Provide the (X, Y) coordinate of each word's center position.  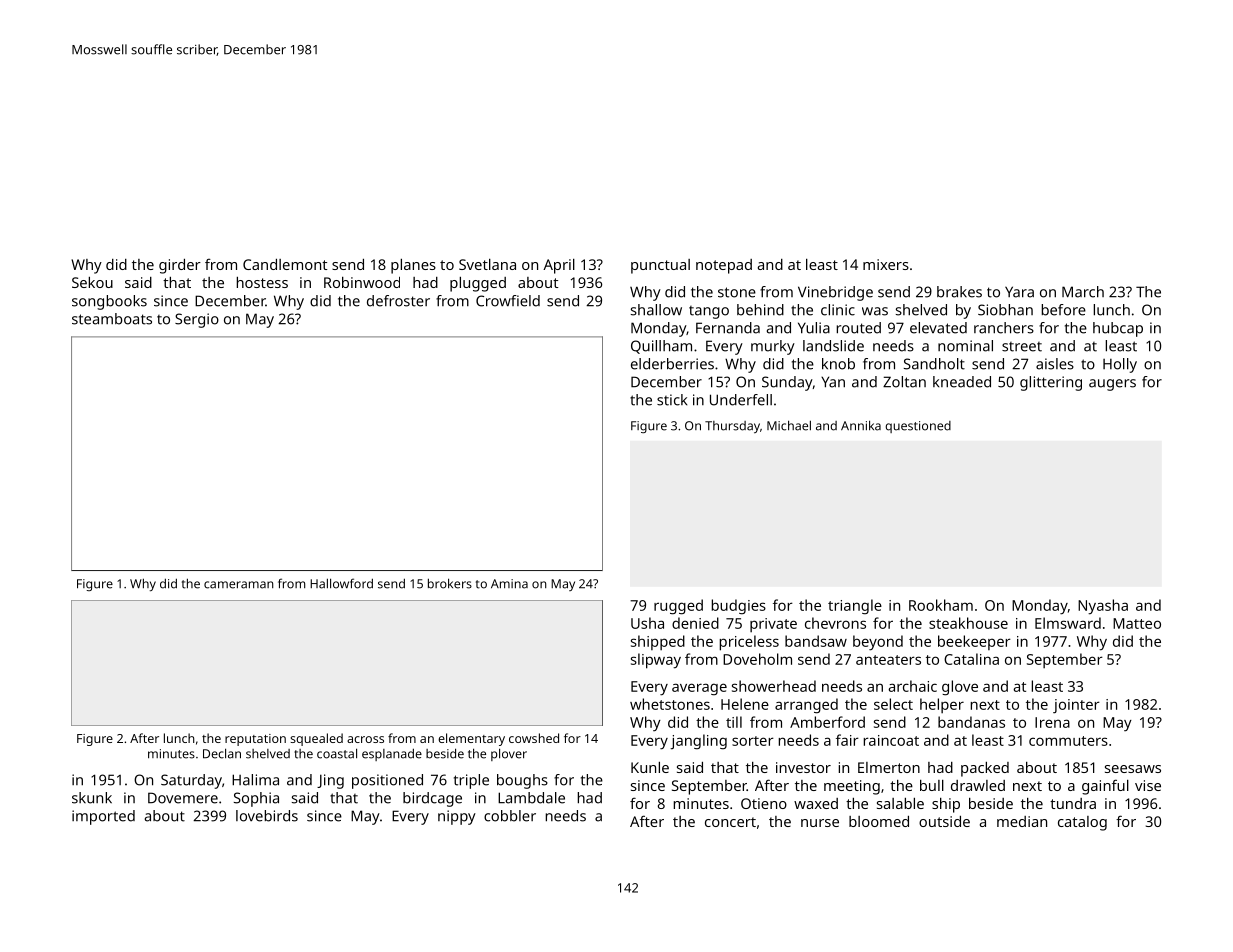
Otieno (764, 803)
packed (985, 769)
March (1083, 292)
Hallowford (341, 583)
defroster (398, 301)
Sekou (92, 282)
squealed (316, 739)
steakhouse (968, 623)
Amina (509, 584)
